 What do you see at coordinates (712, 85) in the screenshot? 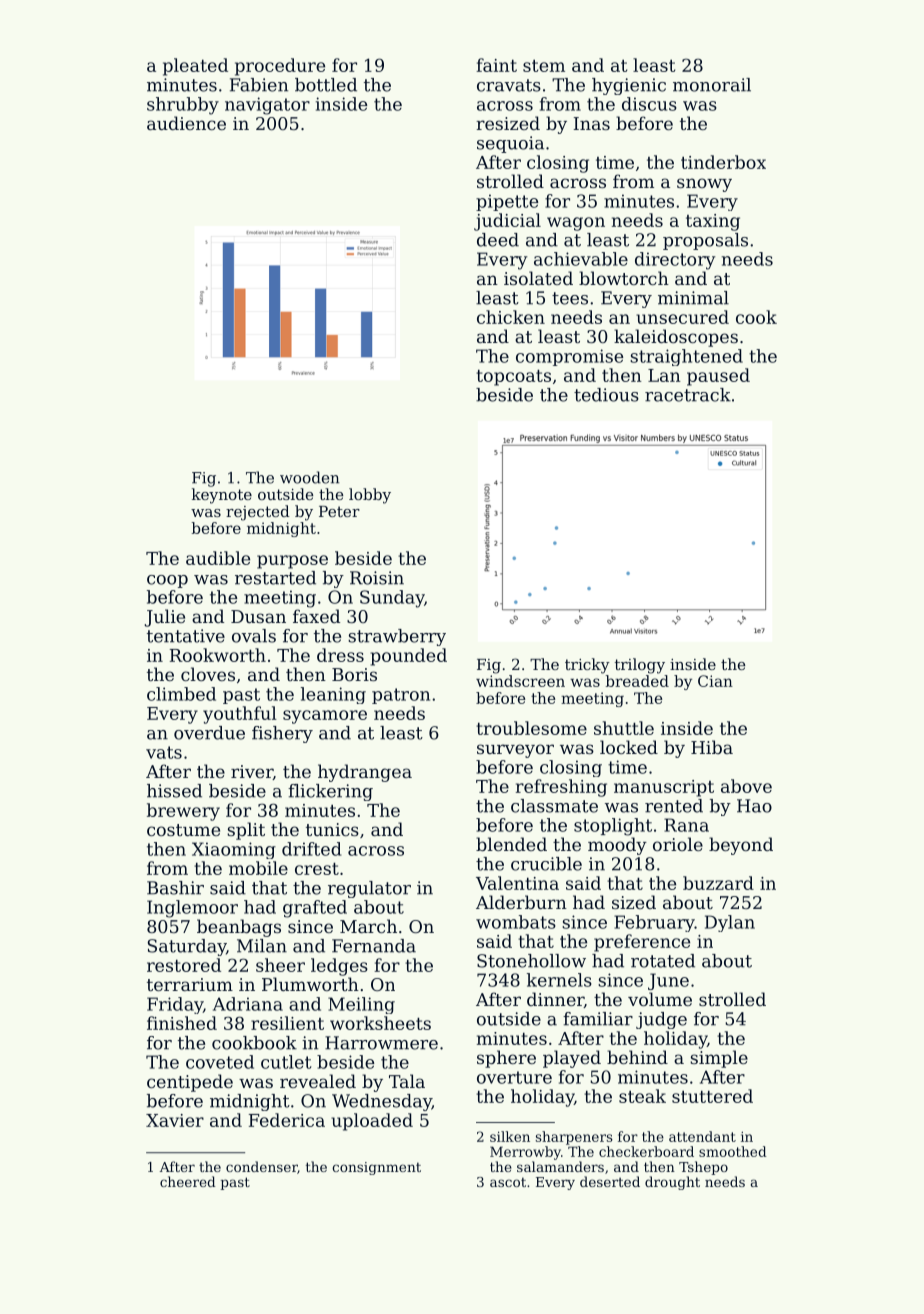
I see `monorail` at bounding box center [712, 85].
